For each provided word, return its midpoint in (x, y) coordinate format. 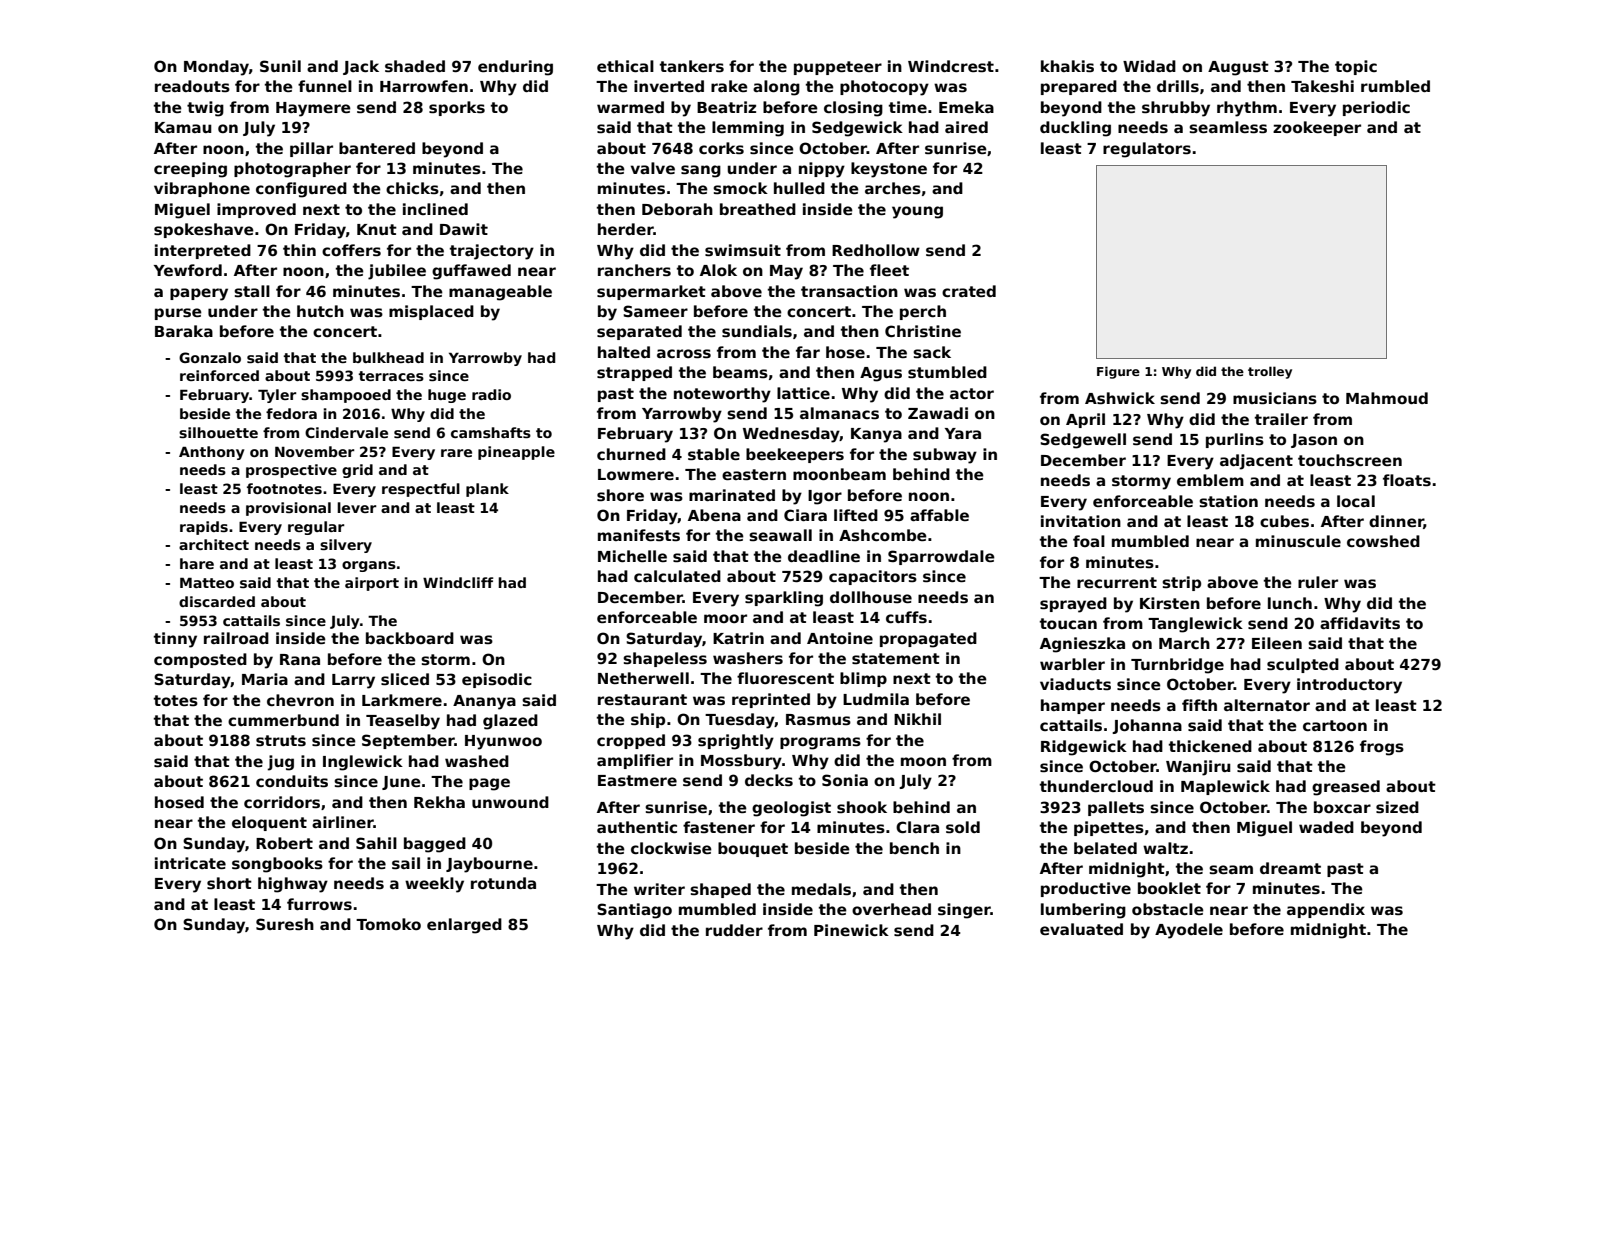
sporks (457, 108)
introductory (1349, 686)
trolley (1270, 372)
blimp (863, 679)
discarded (217, 601)
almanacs (839, 413)
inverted (669, 86)
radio (491, 394)
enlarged (464, 926)
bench (914, 848)
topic (1356, 67)
